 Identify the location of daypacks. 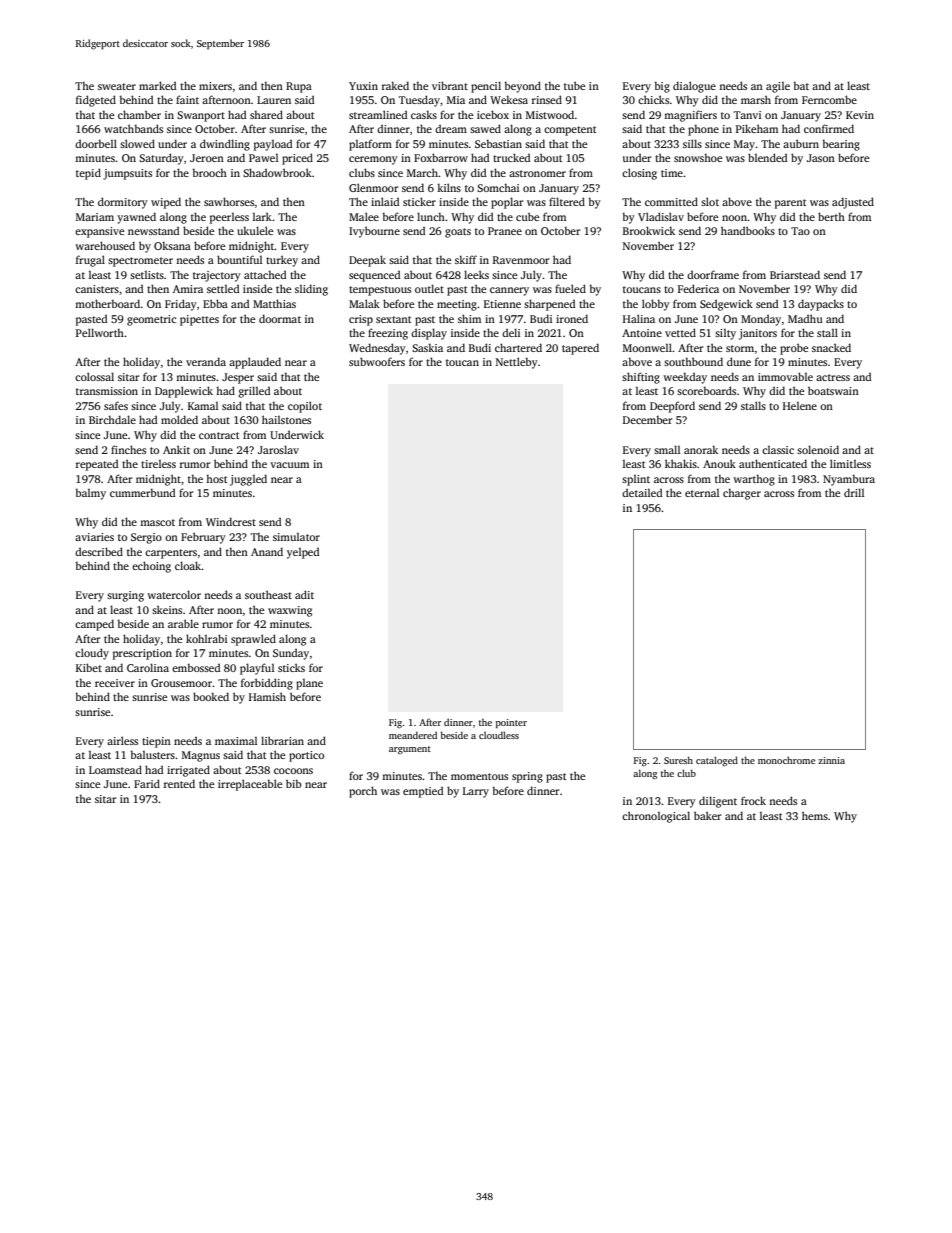
(821, 305).
